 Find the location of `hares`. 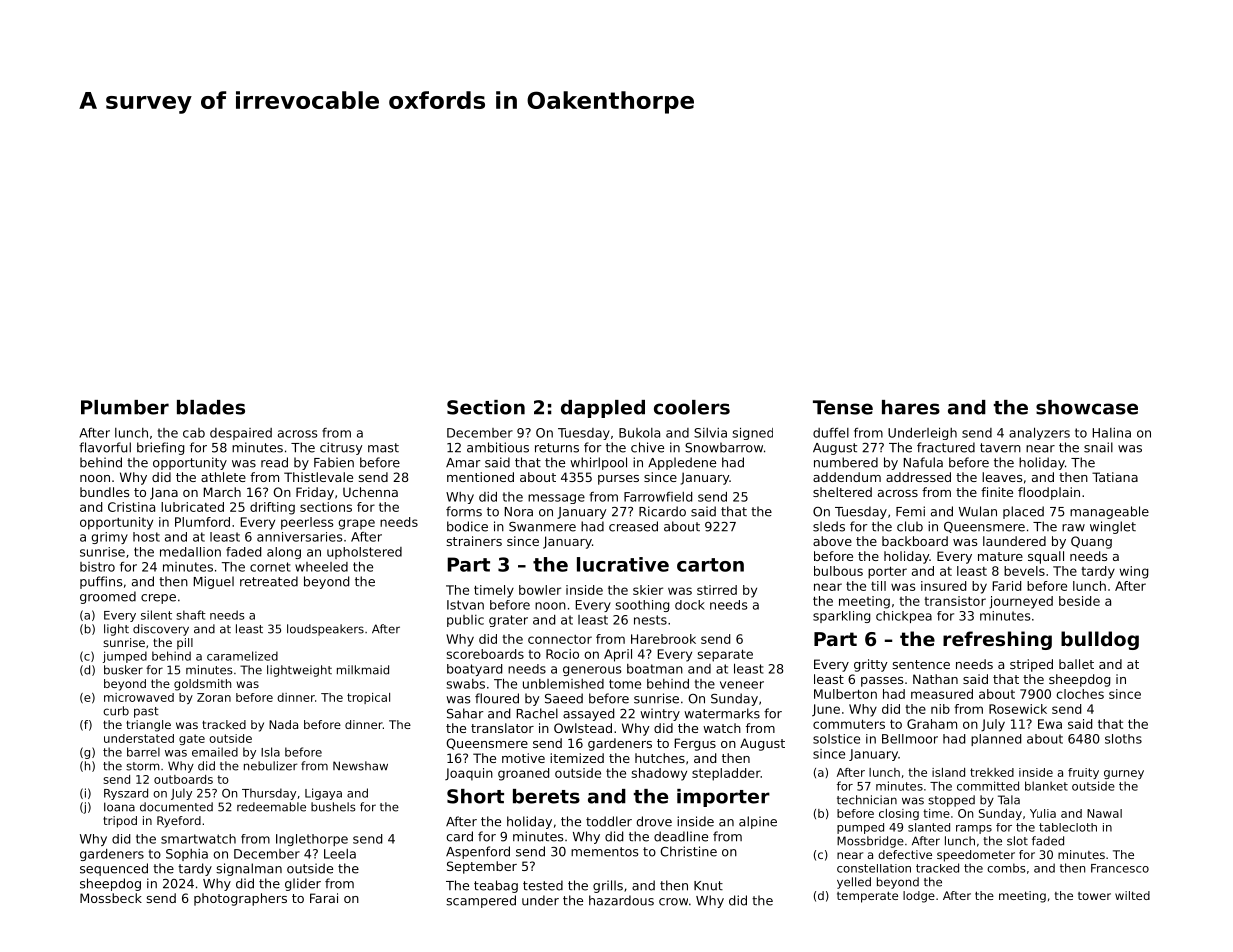

hares is located at coordinates (911, 407).
